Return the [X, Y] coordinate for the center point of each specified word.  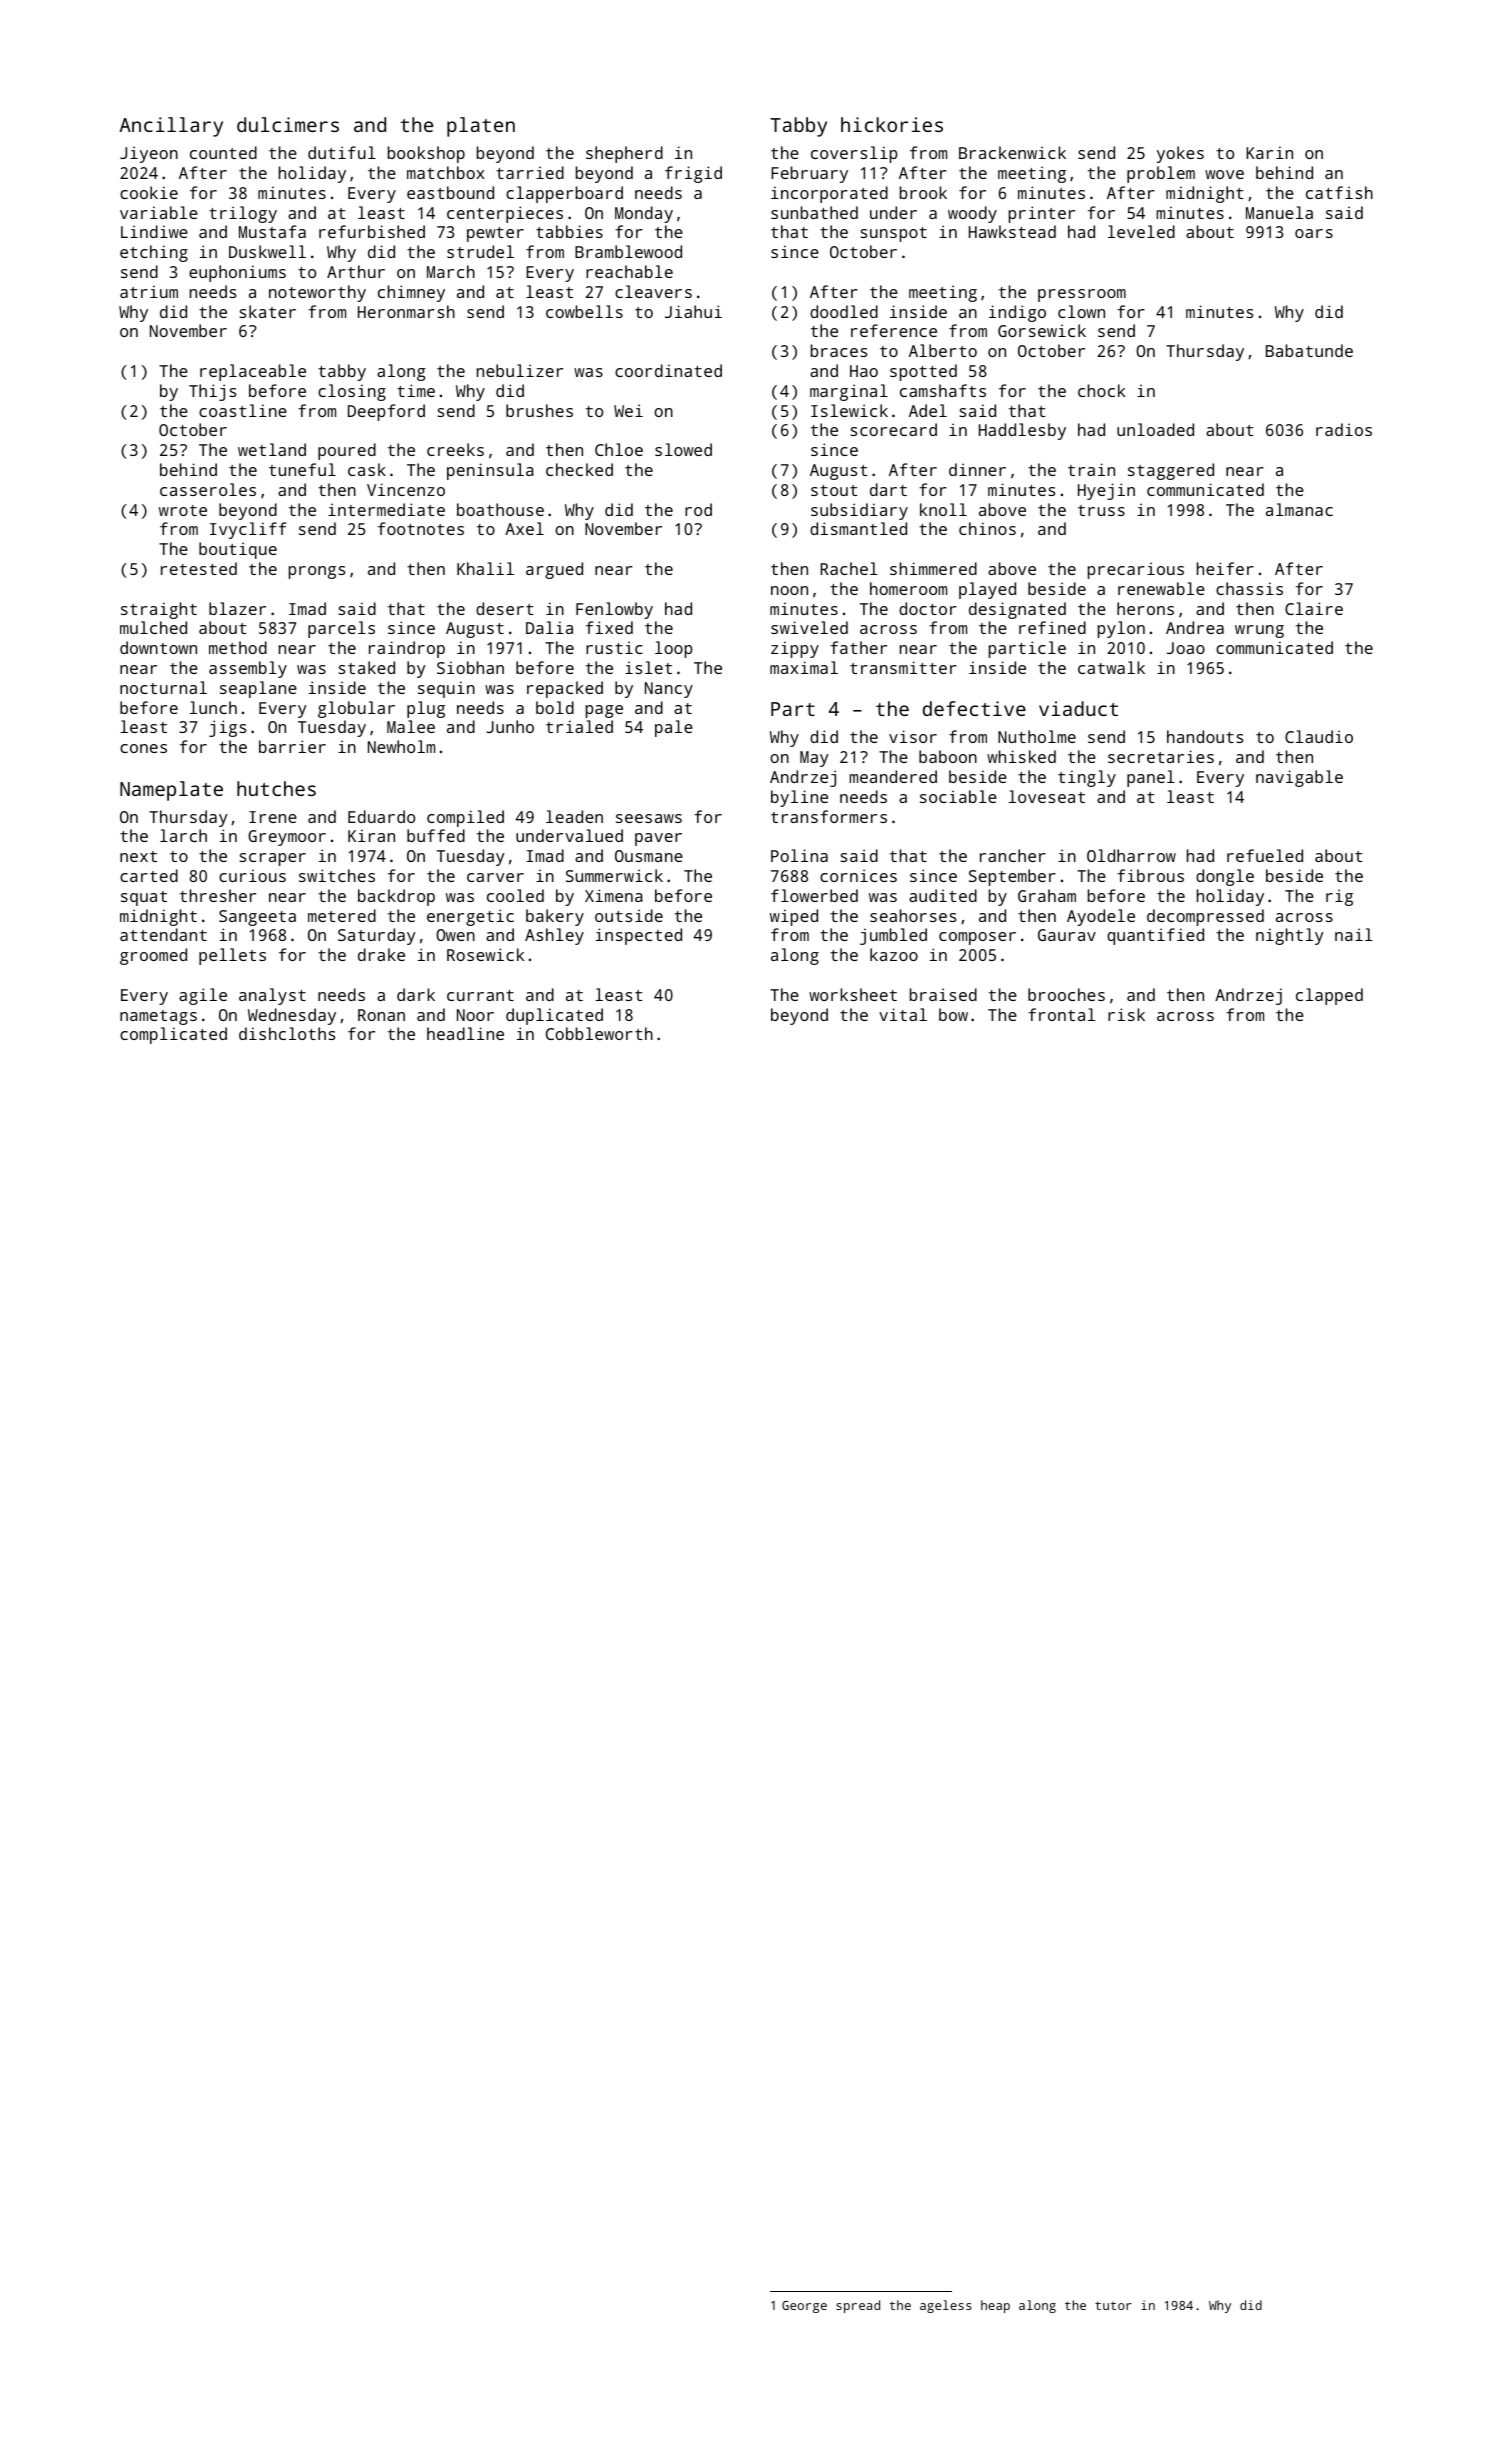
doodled [844, 311]
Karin [1269, 152]
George [804, 2307]
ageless [946, 2306]
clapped [1329, 996]
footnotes [421, 528]
